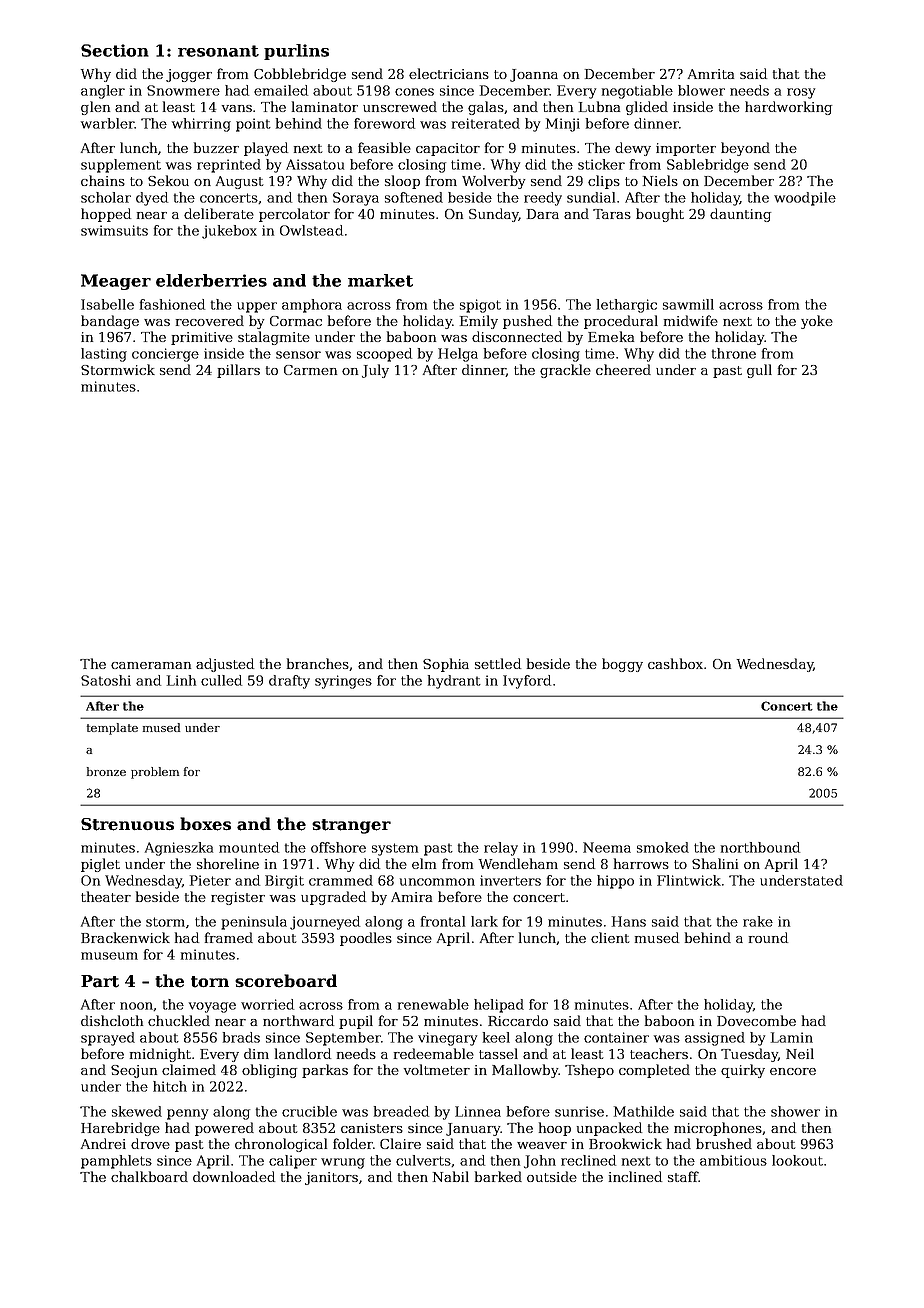 This document has height=1308, width=924. Describe the element at coordinates (400, 106) in the document. I see `unscrewed` at that location.
